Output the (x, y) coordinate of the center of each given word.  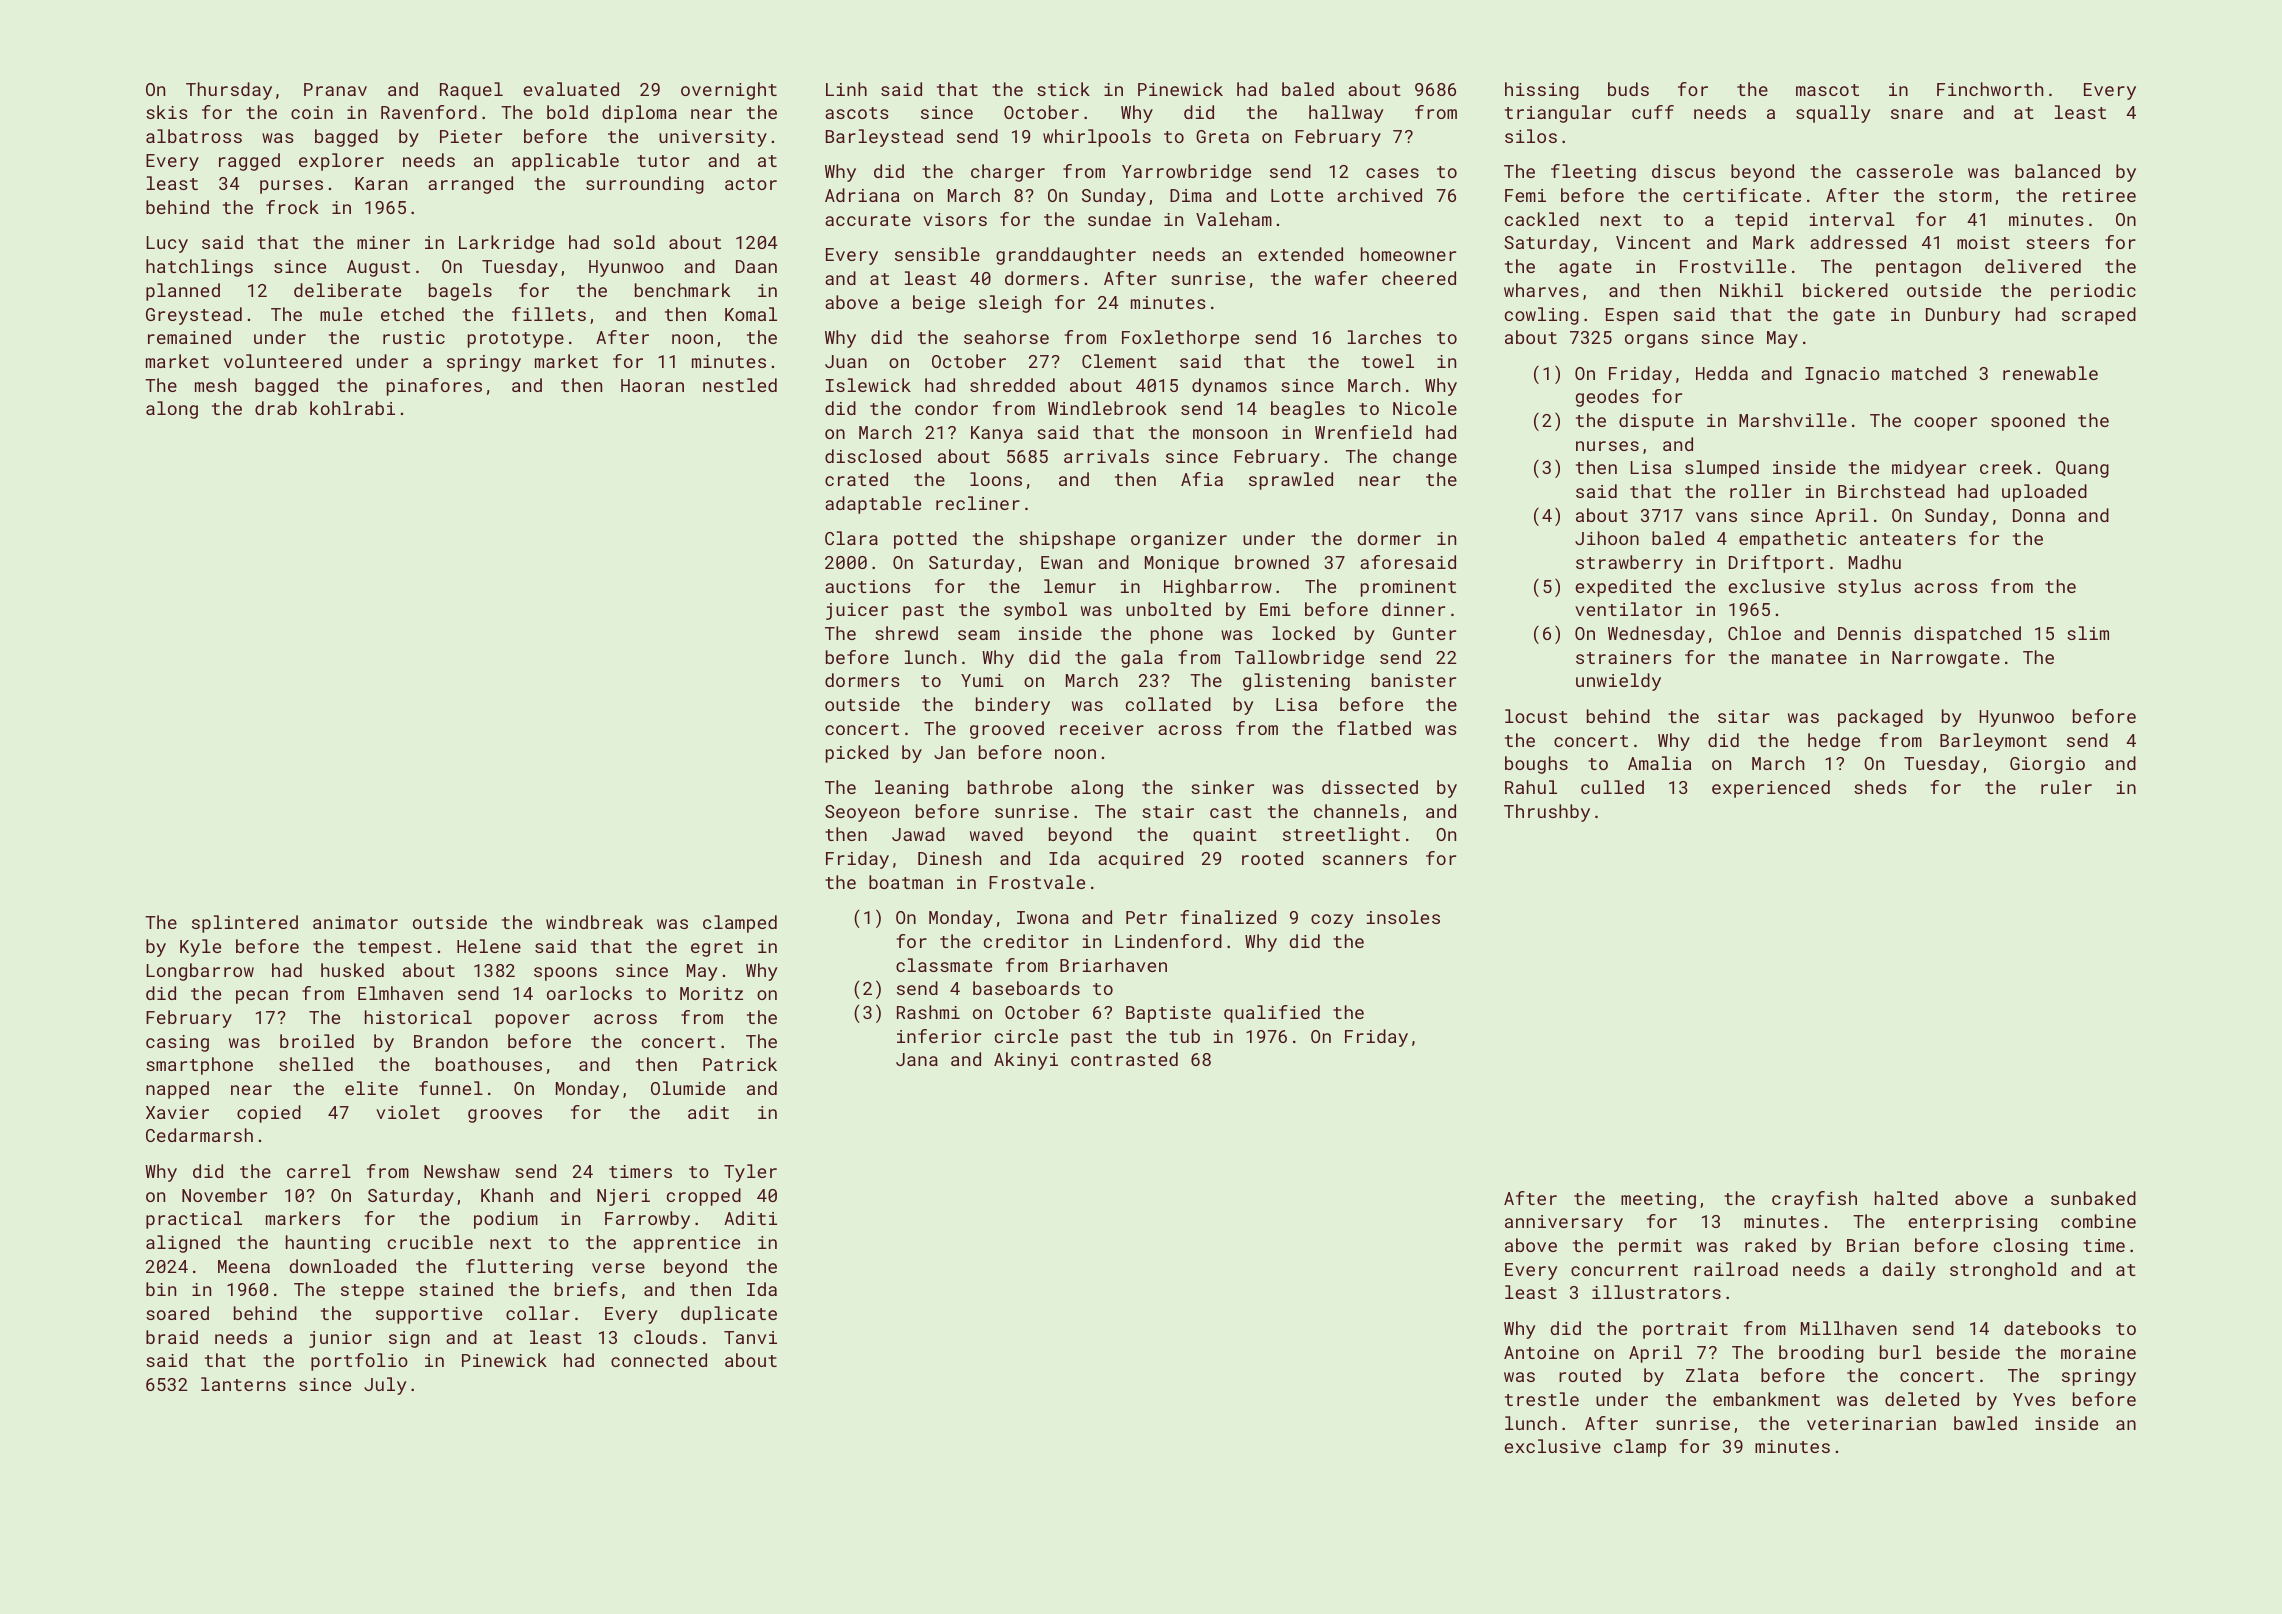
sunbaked (2093, 1198)
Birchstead (1891, 491)
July (385, 1386)
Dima (1191, 195)
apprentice (686, 1244)
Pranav (335, 89)
